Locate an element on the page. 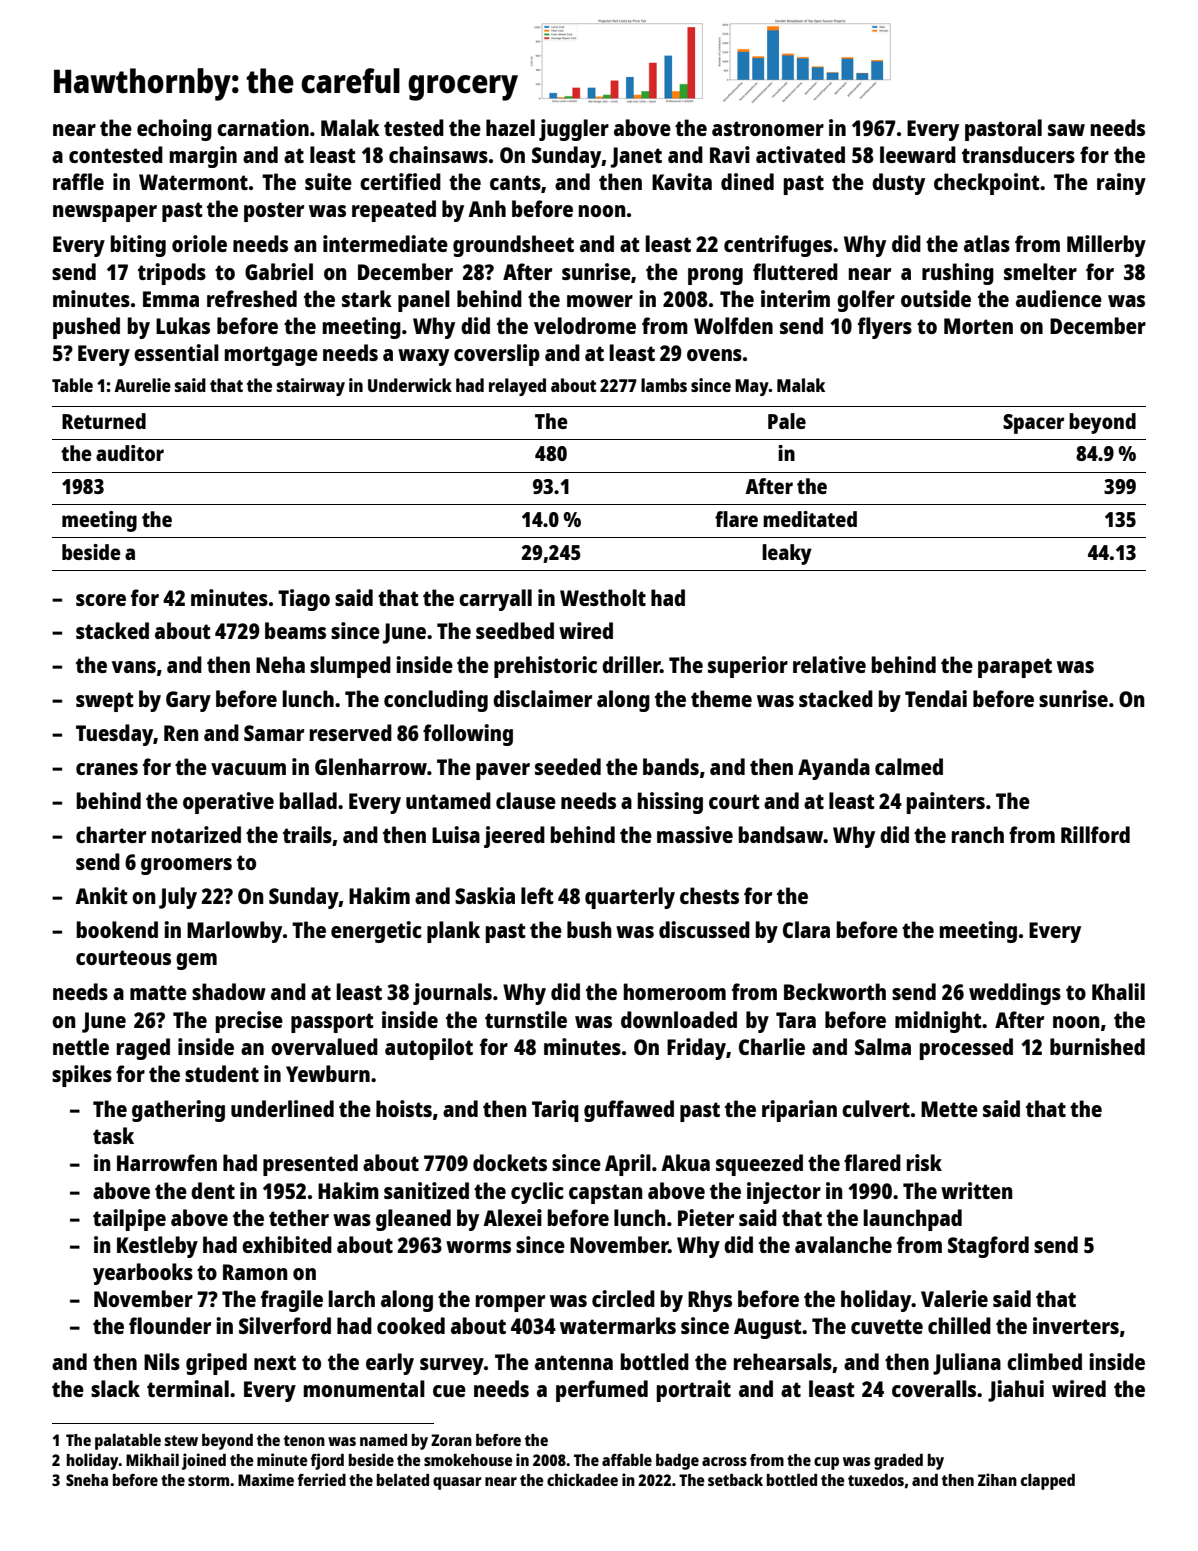 The height and width of the document is (1551, 1198). calmed is located at coordinates (909, 766).
